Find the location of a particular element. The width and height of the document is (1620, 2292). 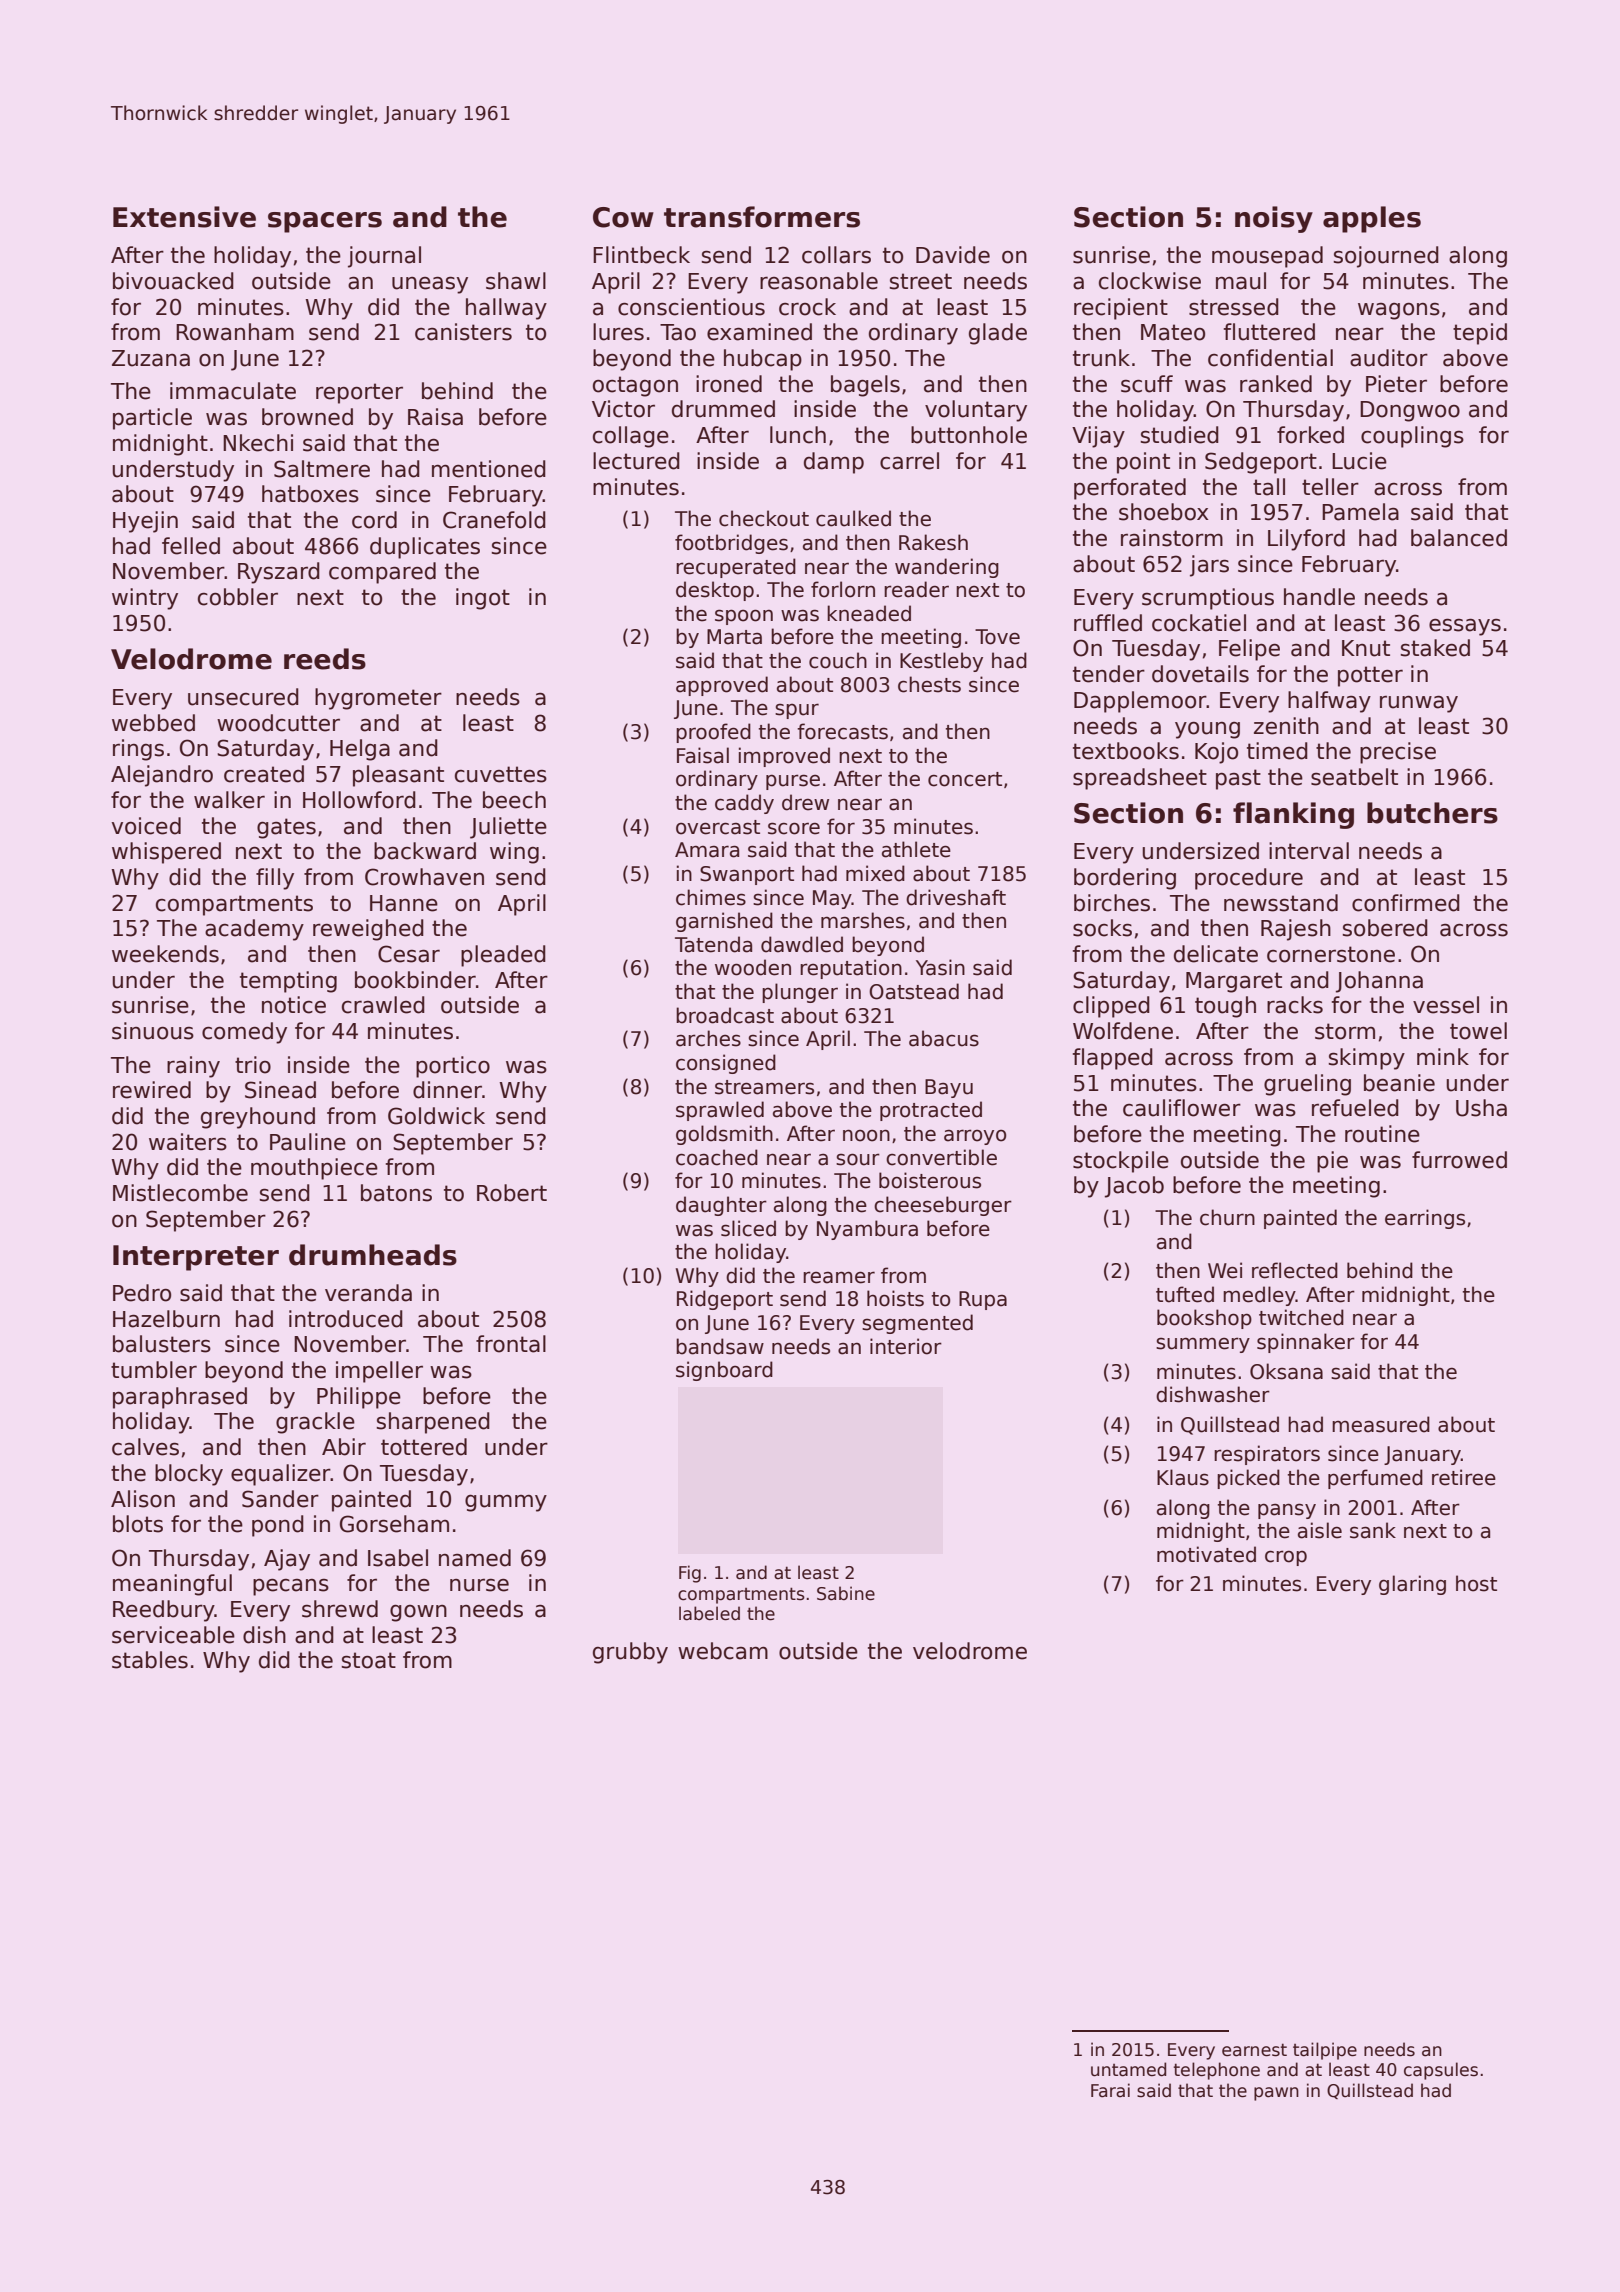

apples is located at coordinates (1372, 219).
